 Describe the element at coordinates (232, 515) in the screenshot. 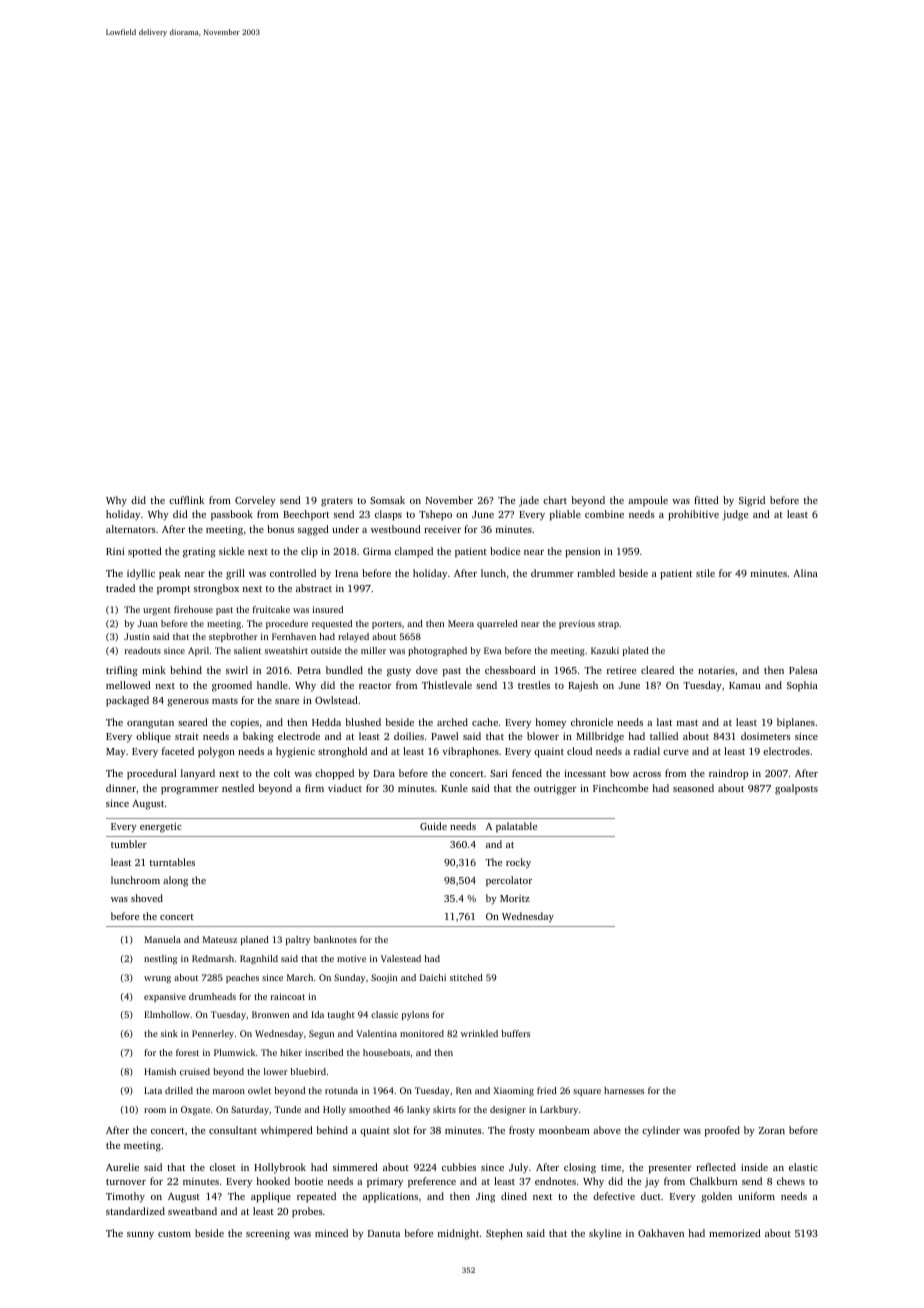

I see `passbook` at that location.
